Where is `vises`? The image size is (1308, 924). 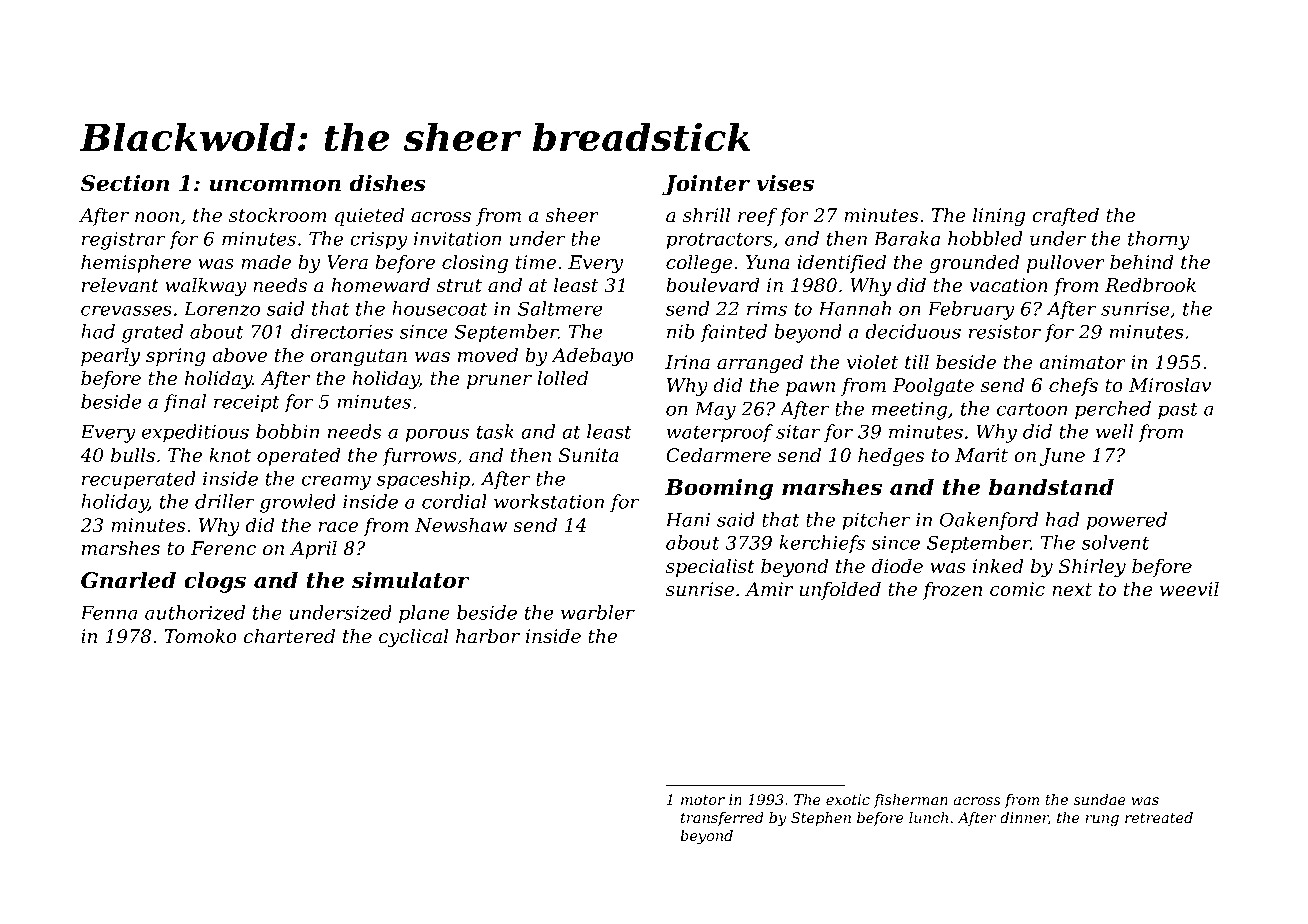 vises is located at coordinates (785, 183).
